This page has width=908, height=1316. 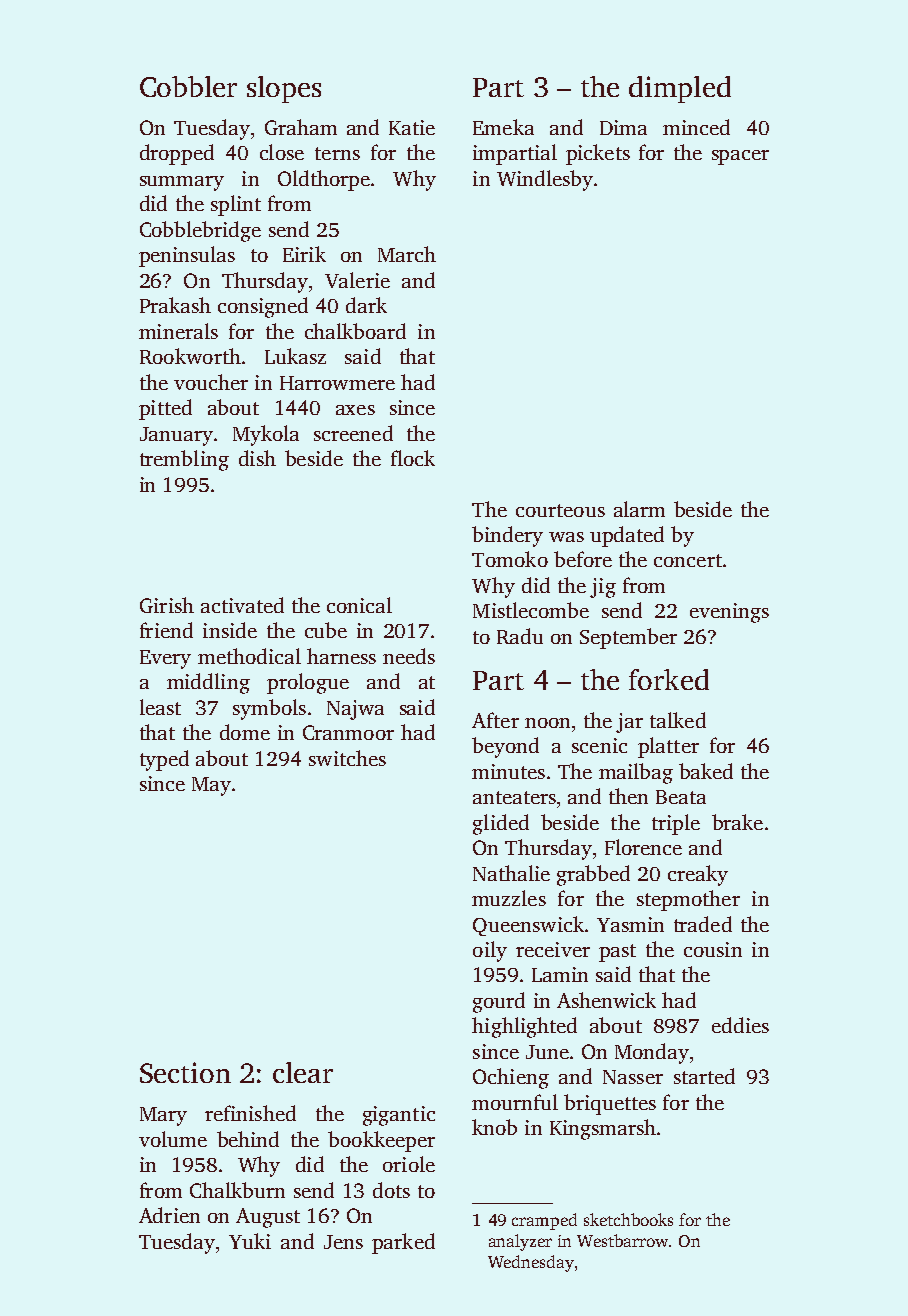 I want to click on Yuki, so click(x=250, y=1241).
